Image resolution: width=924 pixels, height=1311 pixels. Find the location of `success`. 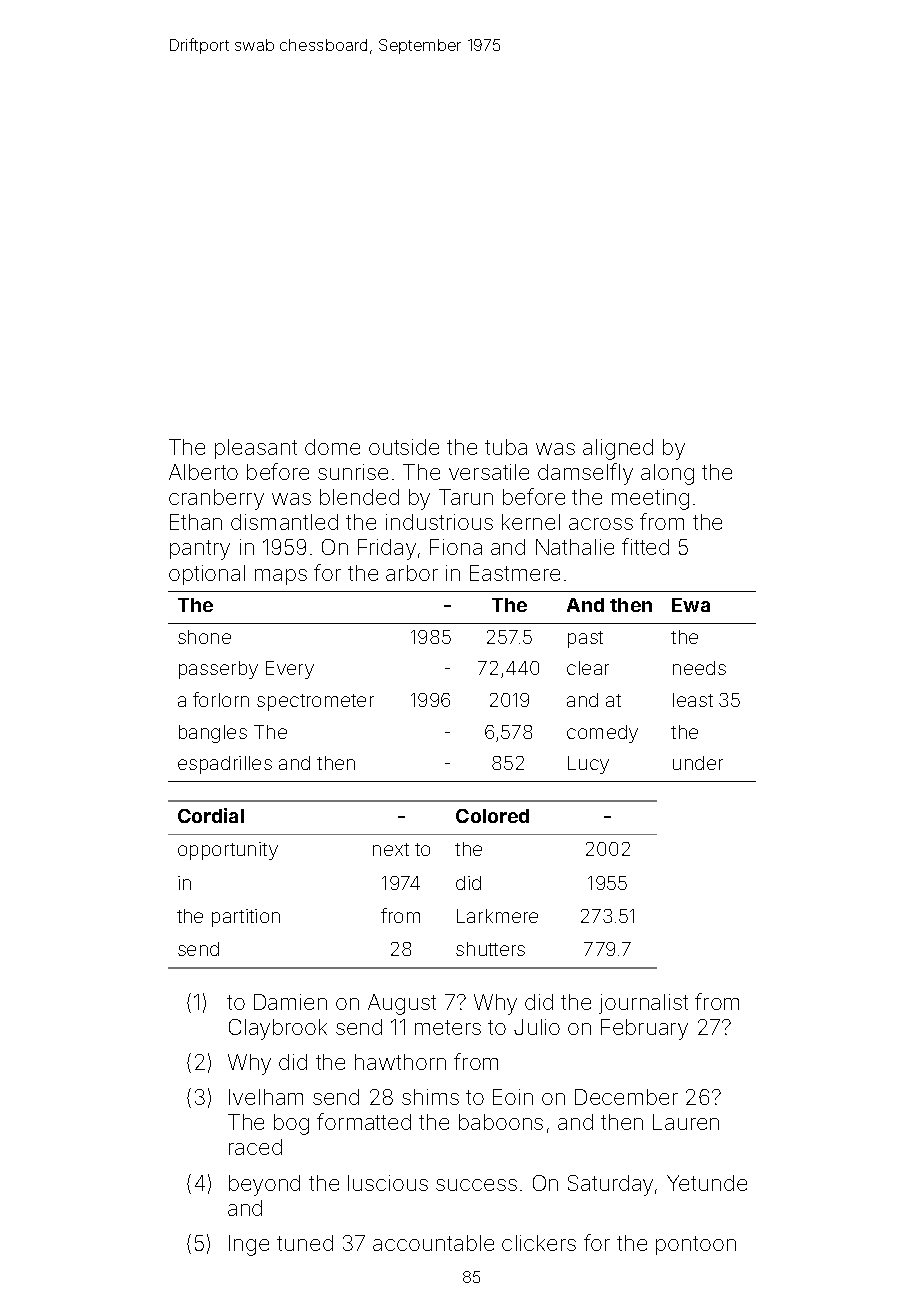

success is located at coordinates (476, 1185).
